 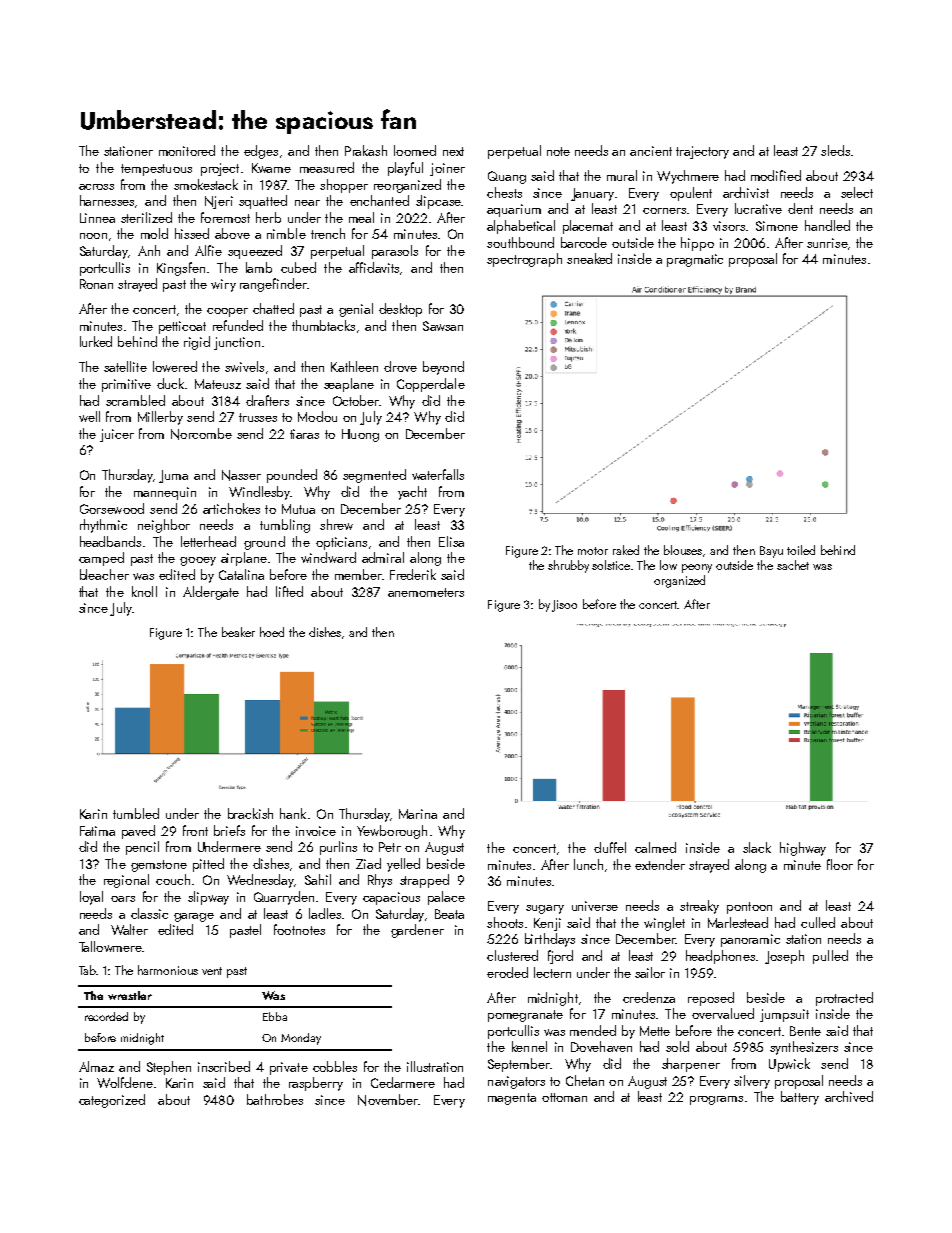 I want to click on sachet, so click(x=793, y=565).
